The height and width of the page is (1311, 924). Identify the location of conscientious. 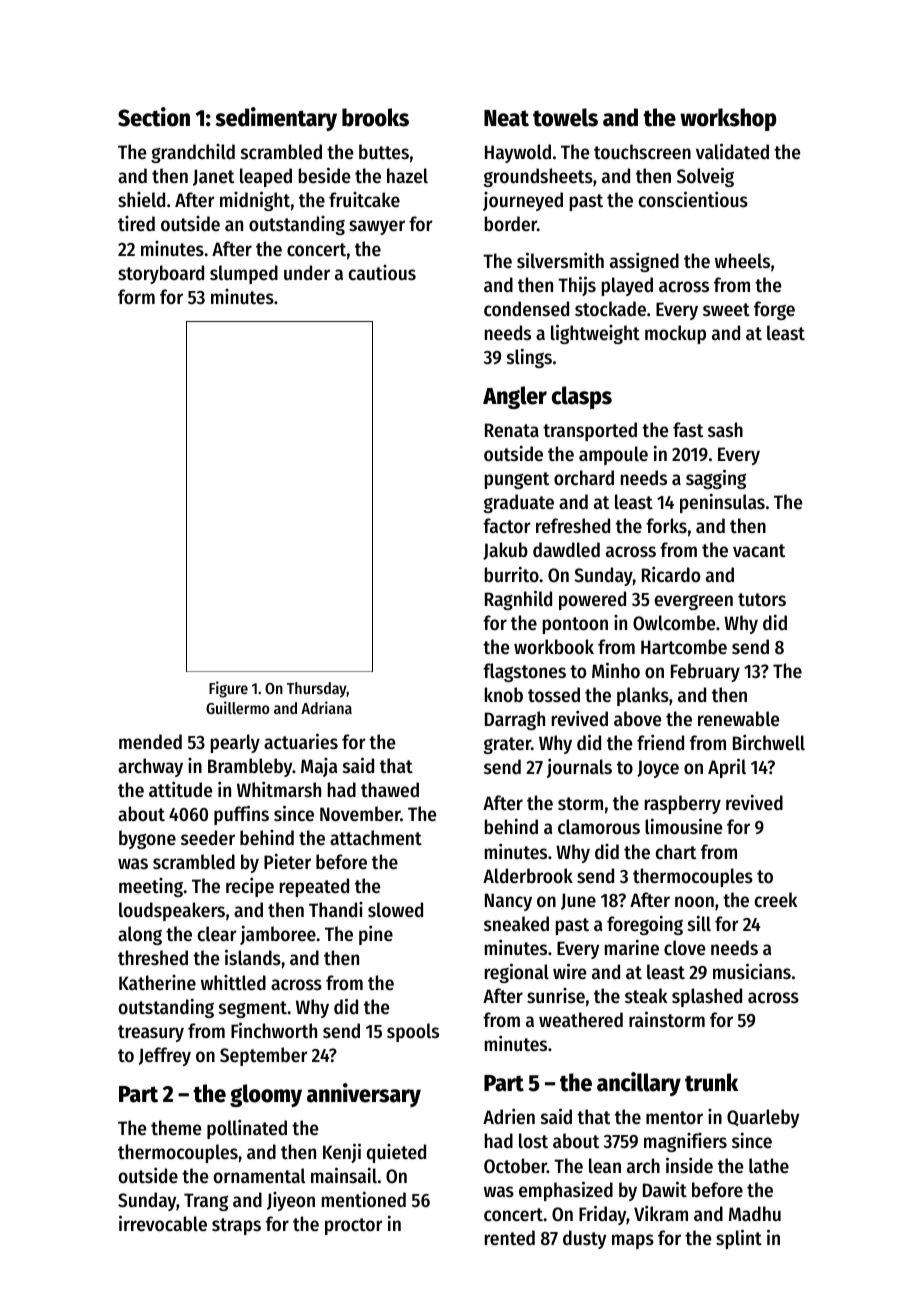
(693, 199).
